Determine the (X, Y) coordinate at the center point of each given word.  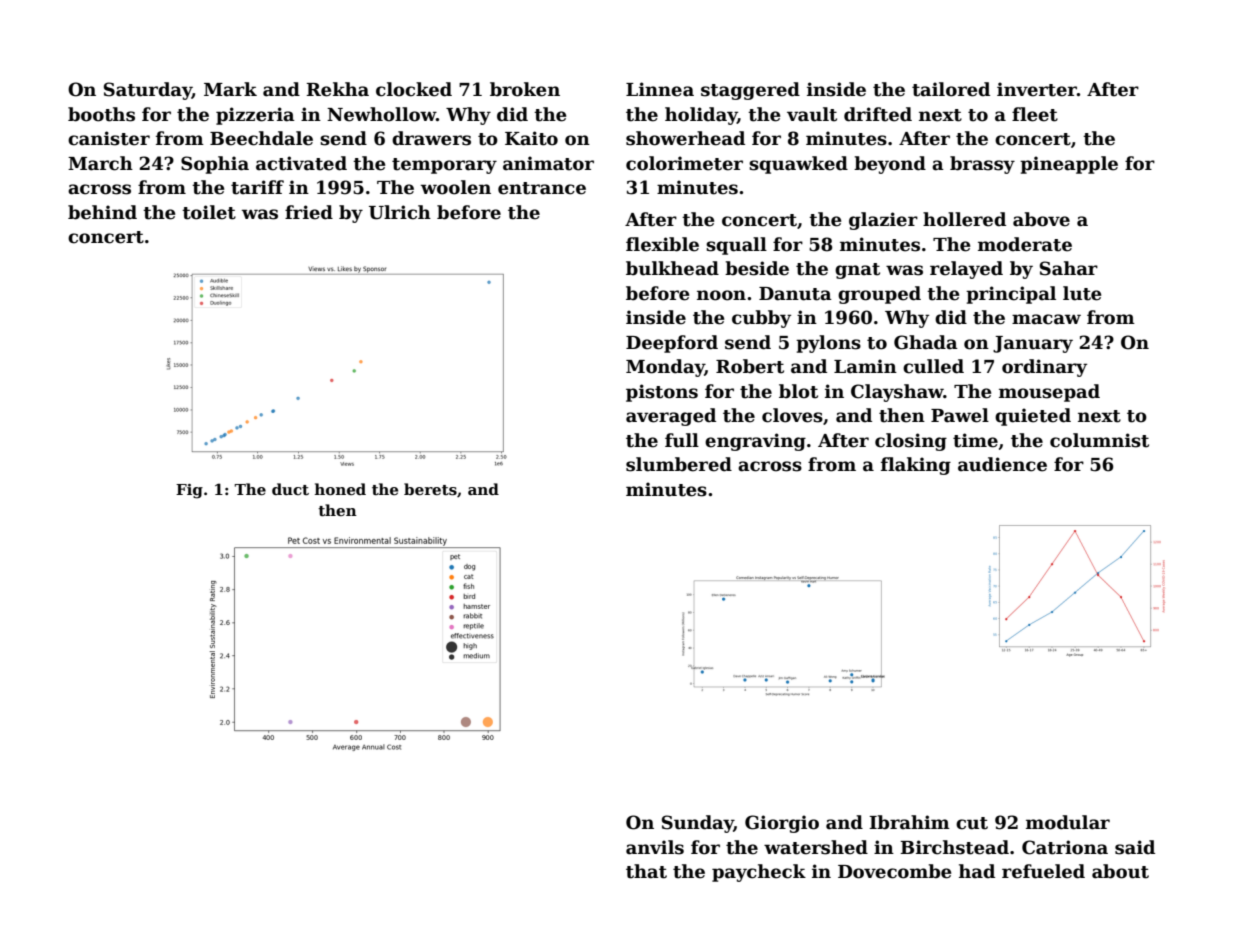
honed (340, 489)
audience (1002, 464)
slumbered (679, 464)
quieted (1033, 417)
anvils (655, 847)
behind (102, 212)
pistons (662, 393)
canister (109, 138)
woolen (456, 187)
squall (736, 246)
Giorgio (782, 824)
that (646, 871)
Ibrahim (909, 822)
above (1041, 219)
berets (430, 489)
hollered (964, 219)
